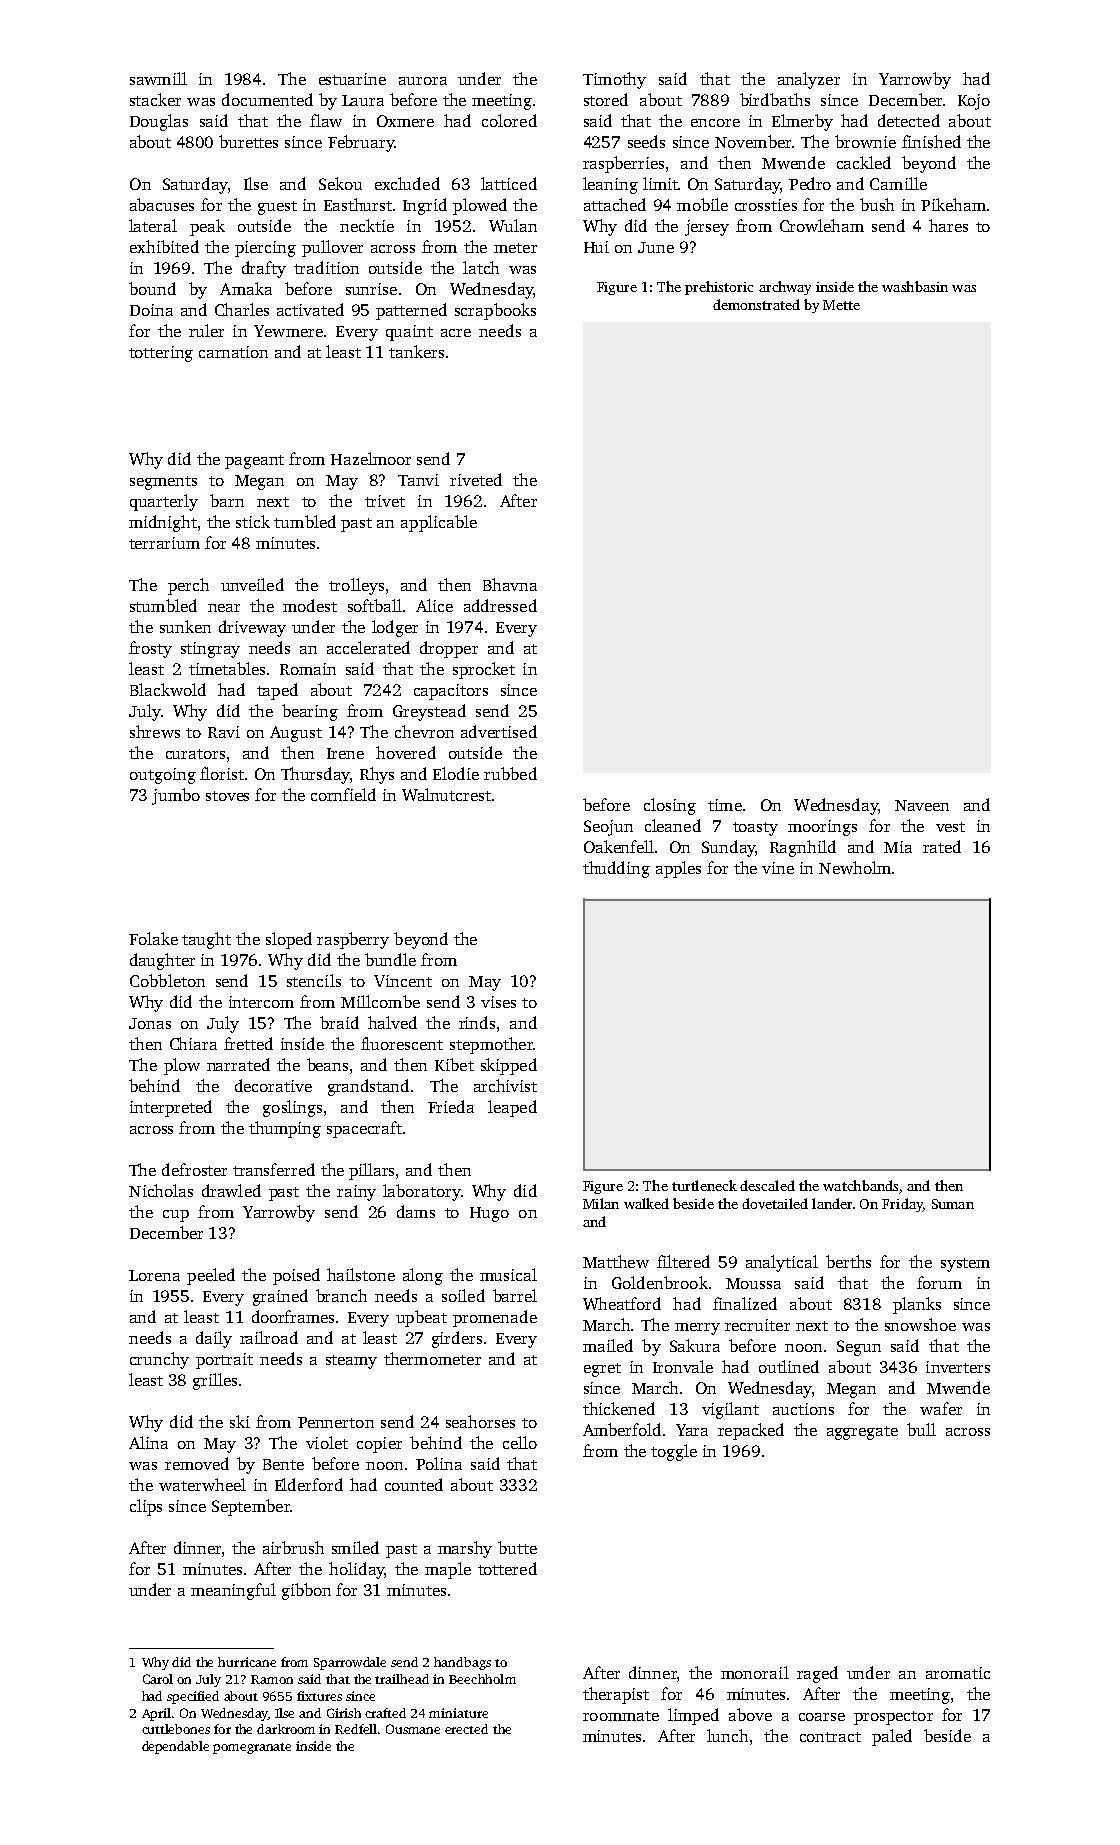 The image size is (1120, 1845). Describe the element at coordinates (267, 99) in the image. I see `documented` at that location.
